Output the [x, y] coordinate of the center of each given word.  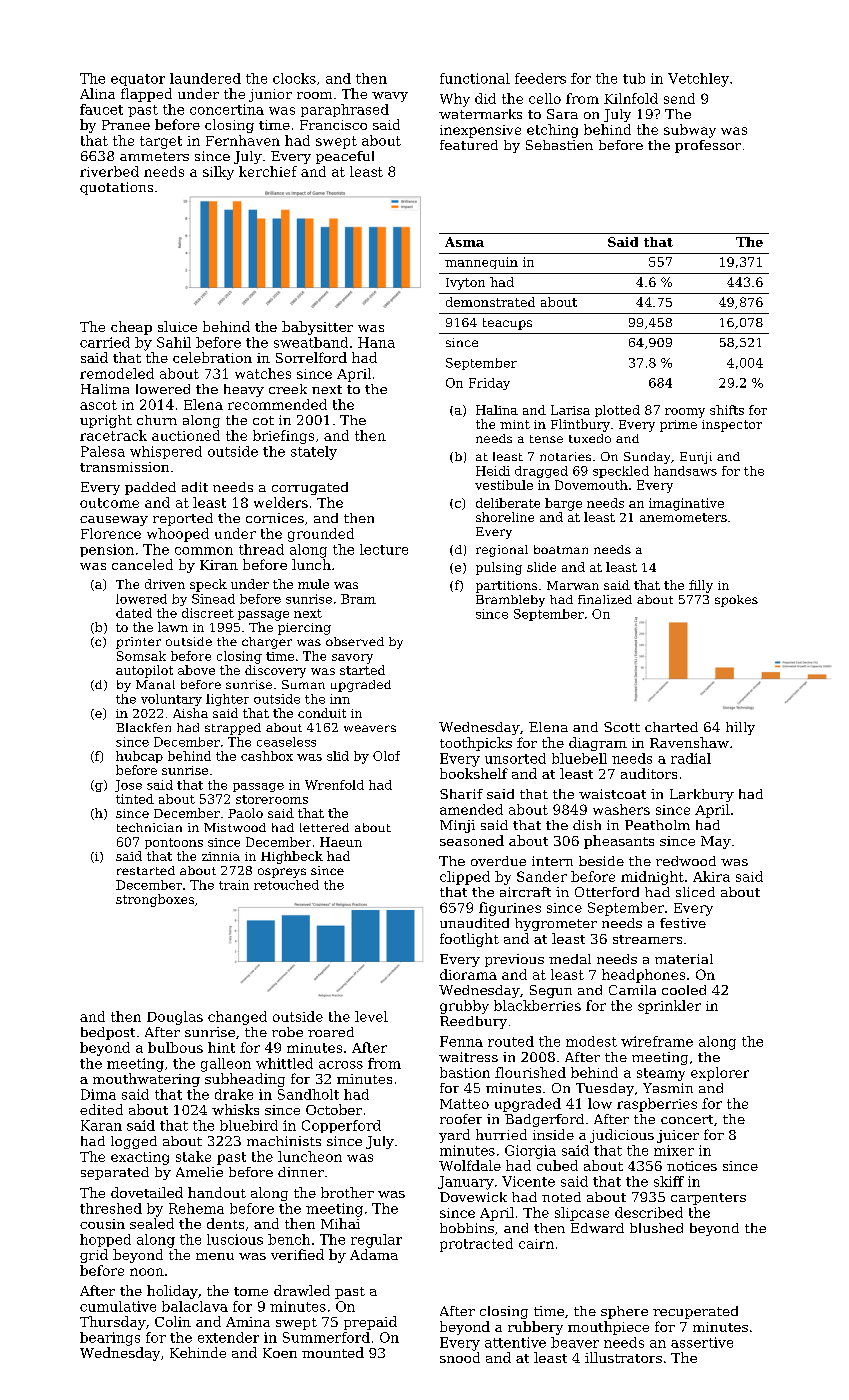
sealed [152, 1223]
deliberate [508, 503]
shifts [727, 410]
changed [237, 1018]
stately [314, 453]
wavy [390, 97]
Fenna [461, 1041]
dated [134, 613]
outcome [109, 503]
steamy [661, 1074]
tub [634, 78]
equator [138, 80]
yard [454, 1136]
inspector [732, 426]
